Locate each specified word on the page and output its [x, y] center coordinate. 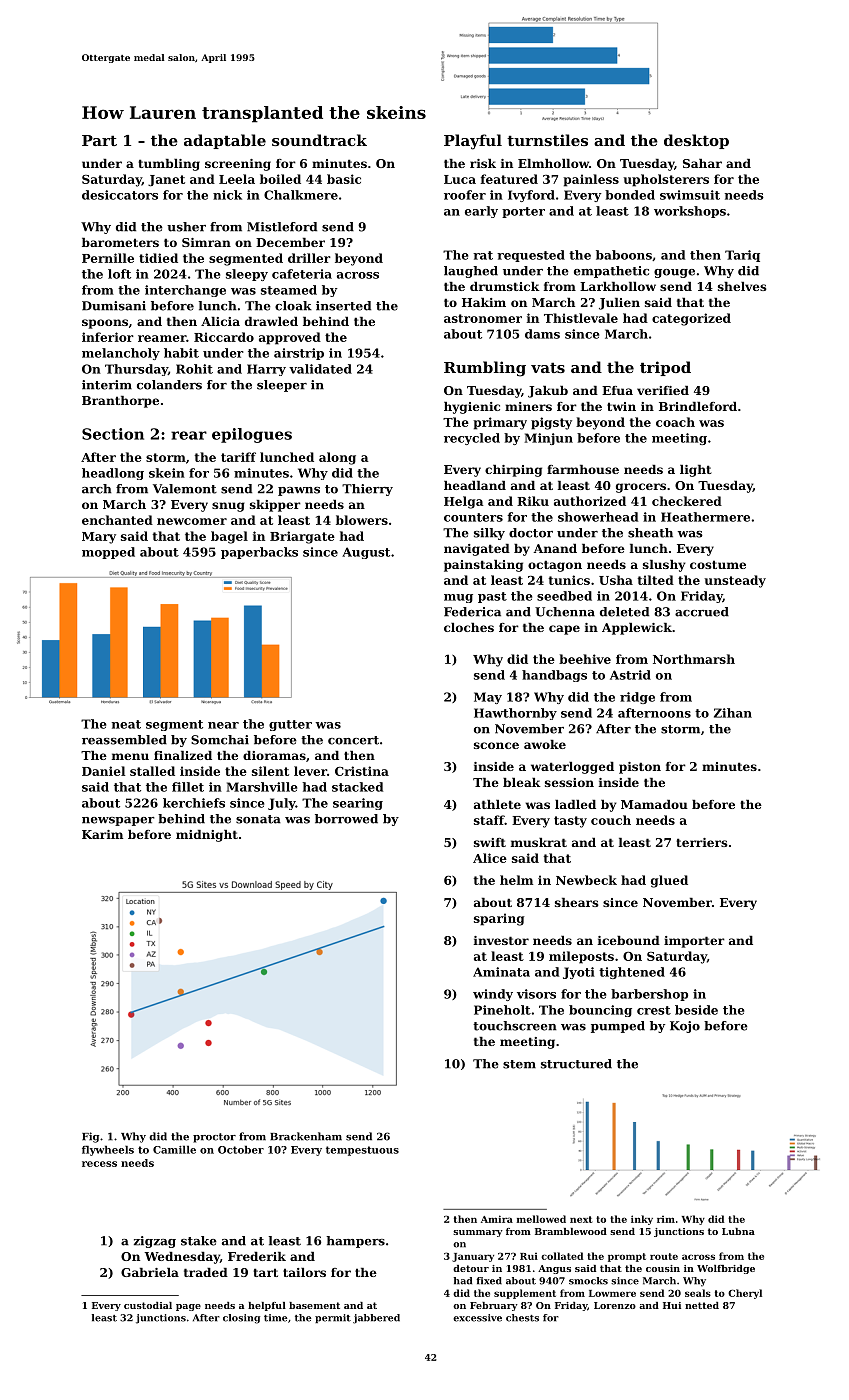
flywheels [108, 1150]
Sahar [702, 163]
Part [99, 140]
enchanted [117, 520]
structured [576, 1064]
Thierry [367, 490]
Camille [174, 1149]
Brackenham [306, 1136]
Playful [473, 142]
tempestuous [362, 1151]
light [696, 471]
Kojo [685, 1027]
